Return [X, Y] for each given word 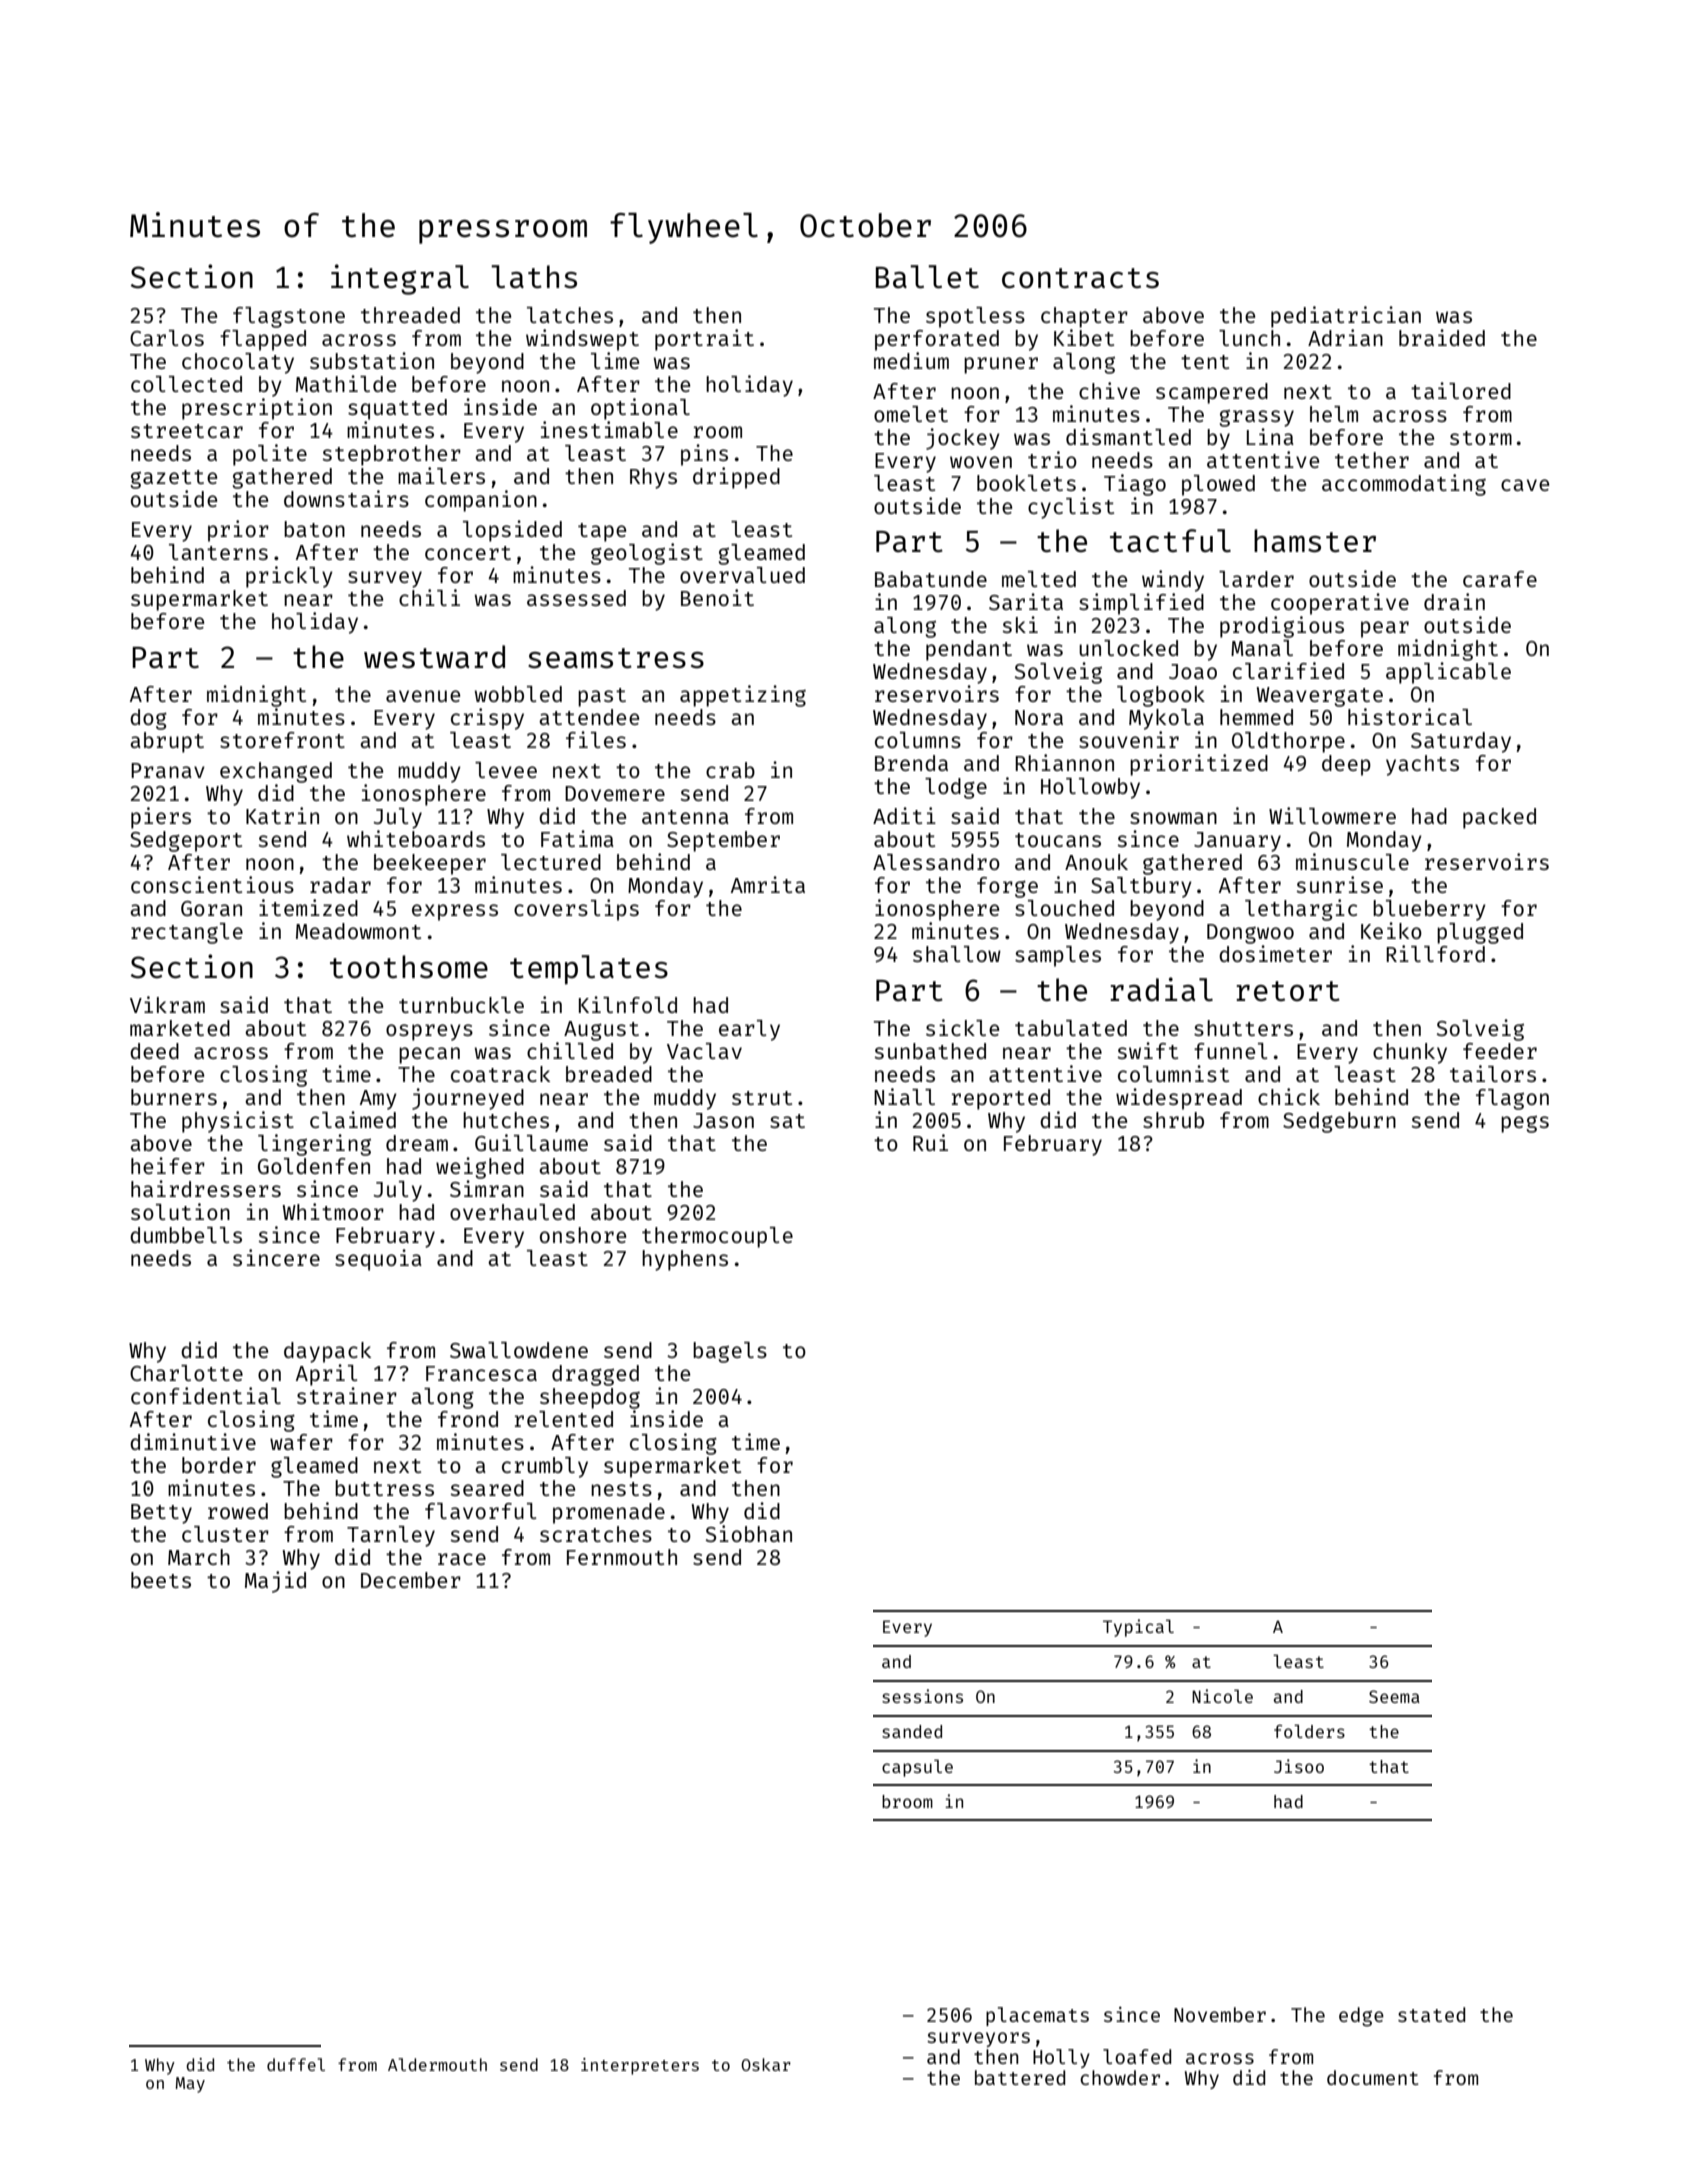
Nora [1039, 717]
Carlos [167, 338]
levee [506, 770]
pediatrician [1346, 317]
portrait [704, 340]
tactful [1170, 540]
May [190, 2085]
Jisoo [1299, 1766]
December [411, 1580]
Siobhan [749, 1533]
